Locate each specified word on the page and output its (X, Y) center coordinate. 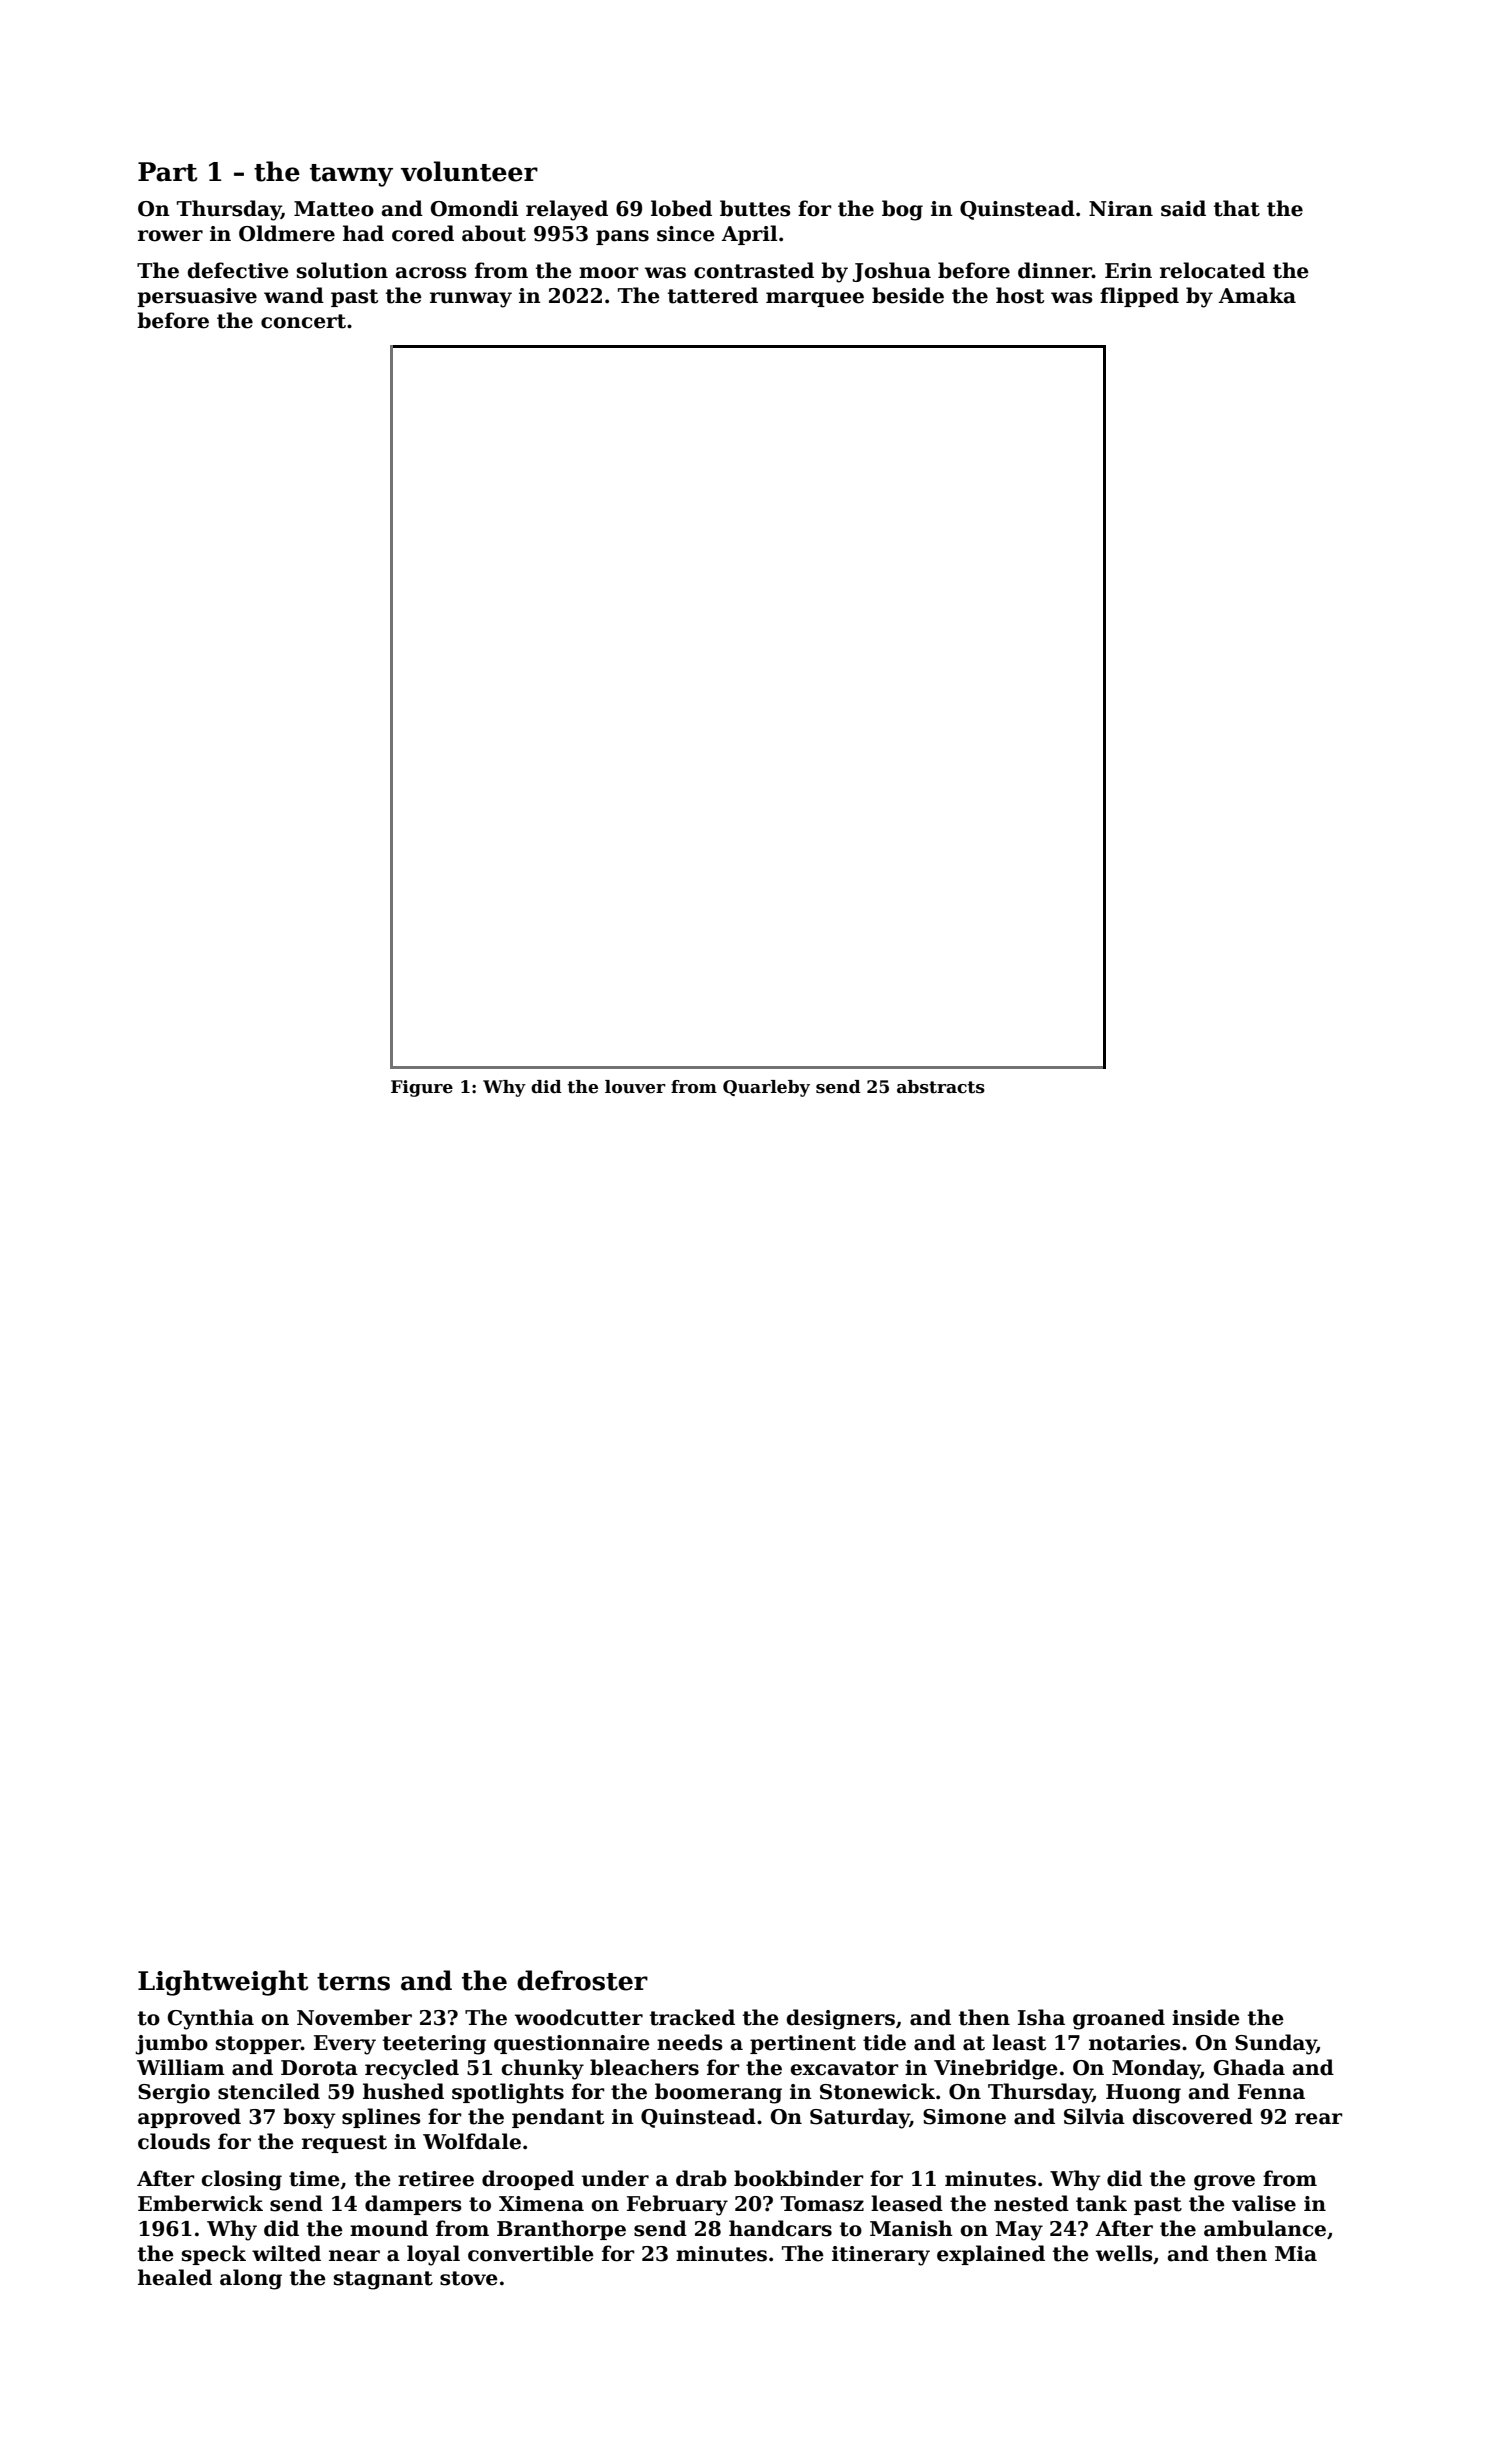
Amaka (1257, 295)
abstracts (941, 1087)
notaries (1135, 2043)
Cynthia (211, 2019)
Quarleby (766, 1088)
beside (908, 295)
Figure (422, 1088)
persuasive (197, 297)
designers (840, 2019)
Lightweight (223, 1983)
